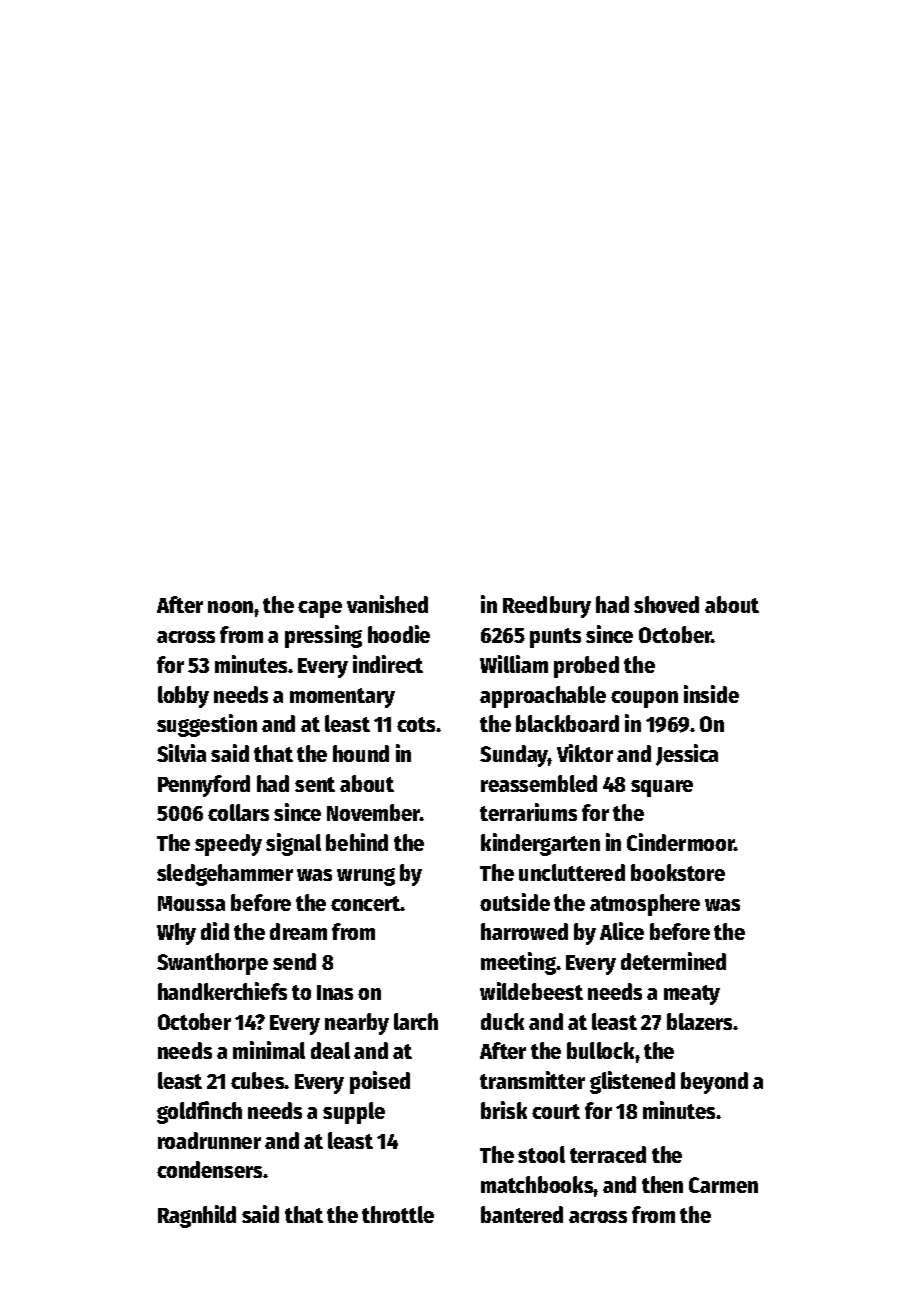  What do you see at coordinates (531, 991) in the screenshot?
I see `wildebeest` at bounding box center [531, 991].
